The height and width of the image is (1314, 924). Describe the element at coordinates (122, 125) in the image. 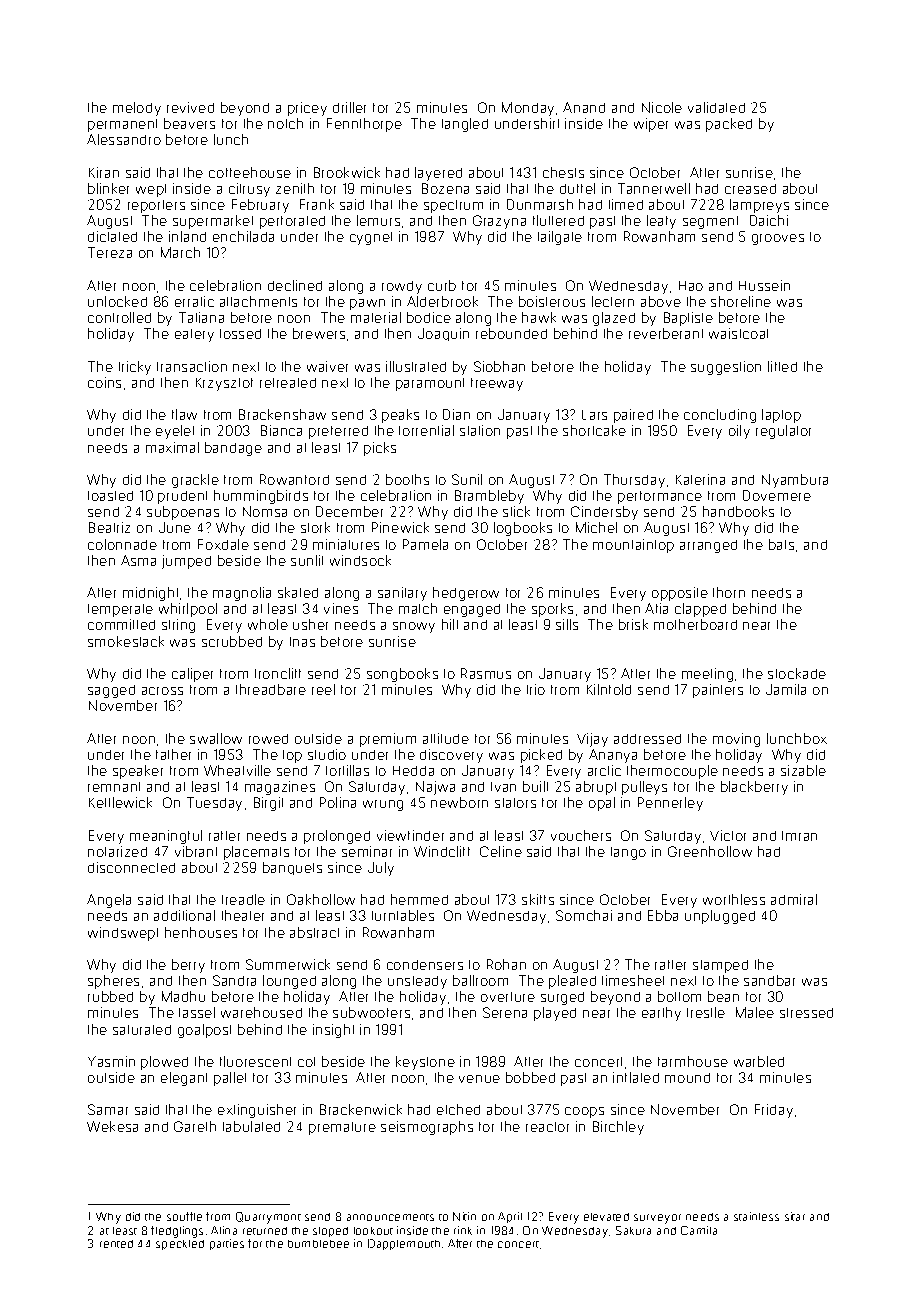

I see `permanent` at that location.
